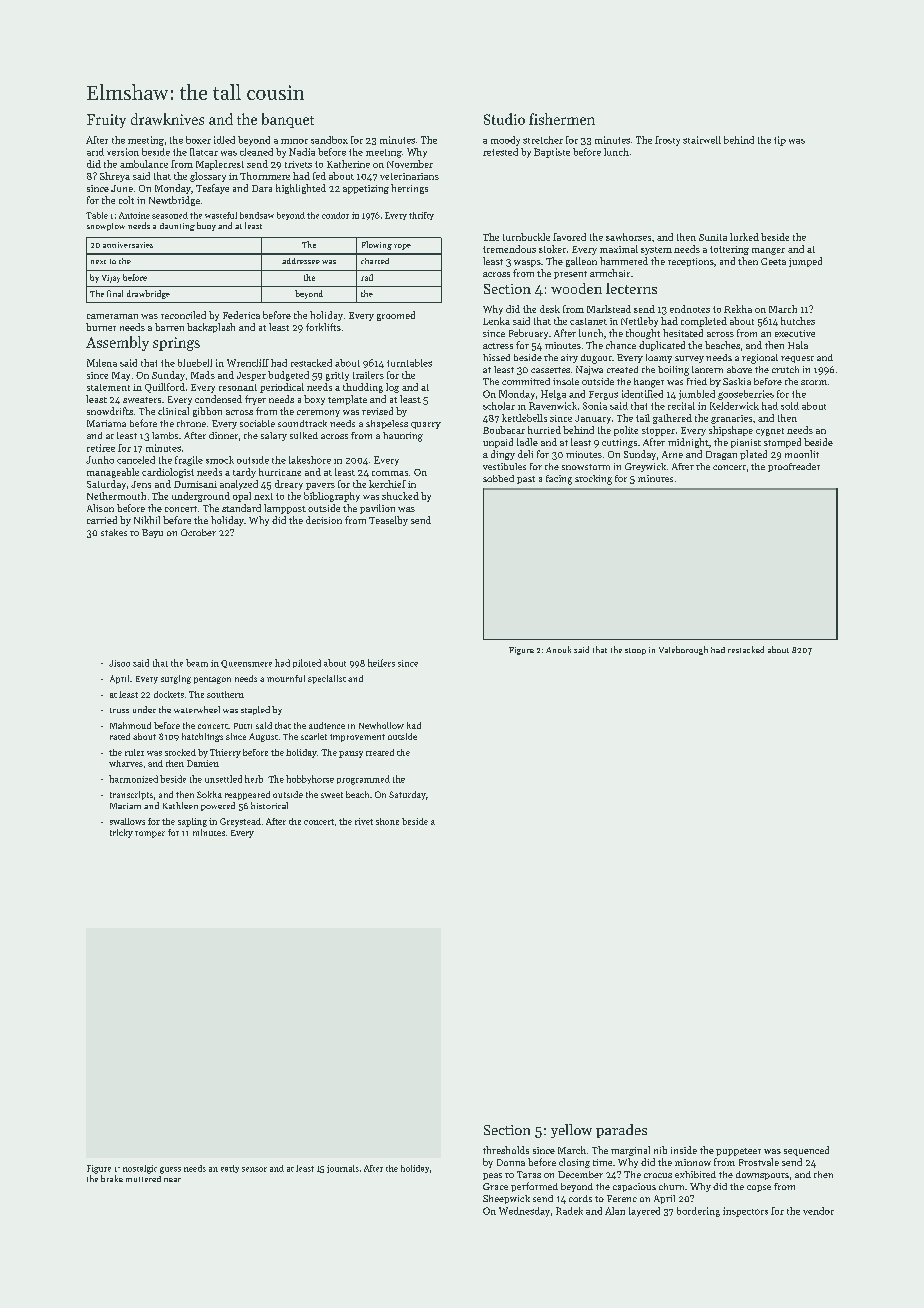 The image size is (924, 1308). Describe the element at coordinates (230, 1169) in the screenshot. I see `early` at that location.
